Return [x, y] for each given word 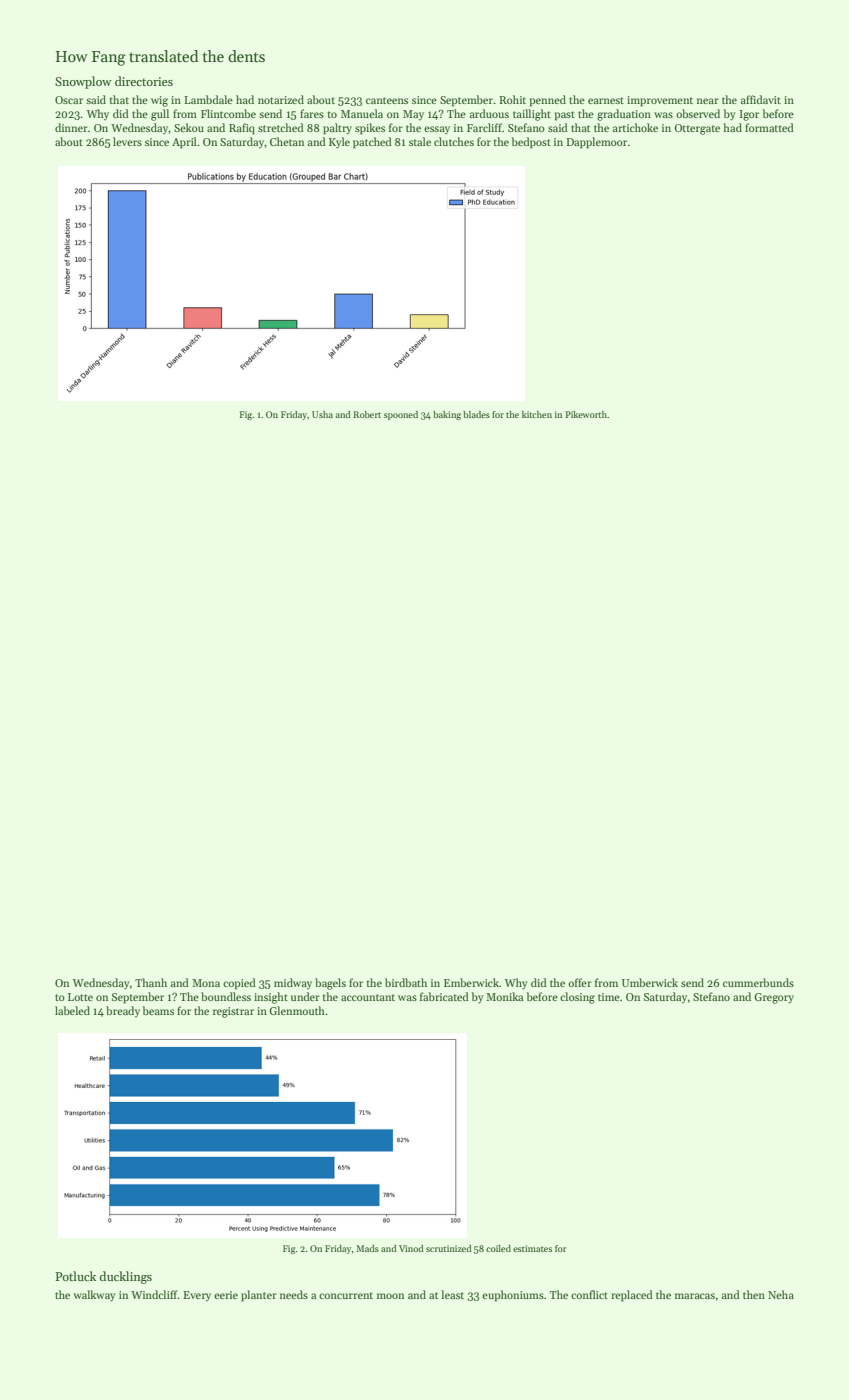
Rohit [512, 99]
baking [447, 415]
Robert [367, 414]
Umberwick [650, 982]
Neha [781, 1294]
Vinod [411, 1248]
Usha [322, 414]
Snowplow [83, 82]
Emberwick [471, 982]
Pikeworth [586, 414]
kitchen [537, 414]
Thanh [151, 982]
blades [476, 414]
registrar [233, 1012]
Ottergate [697, 129]
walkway [95, 1296]
